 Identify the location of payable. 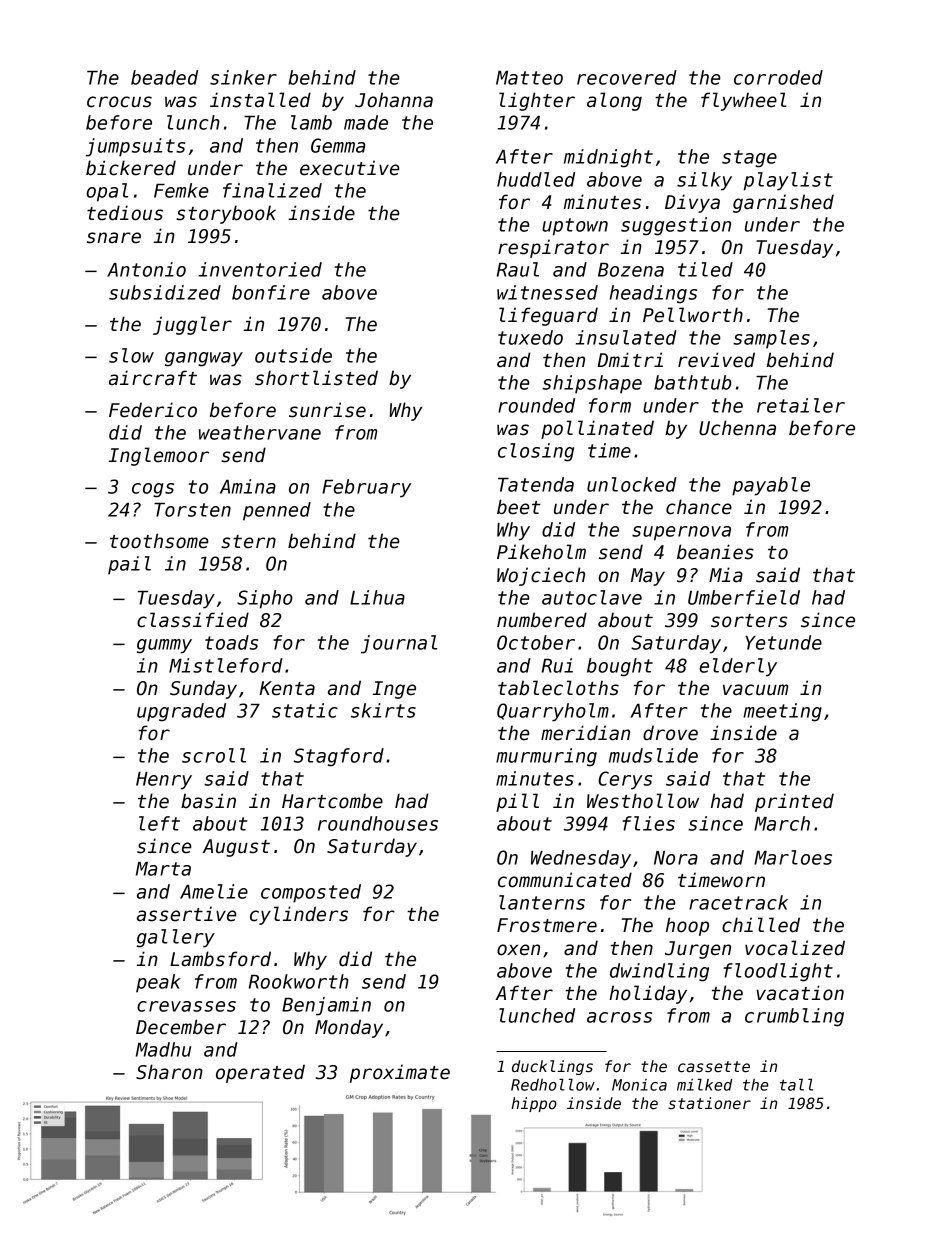
(771, 486).
